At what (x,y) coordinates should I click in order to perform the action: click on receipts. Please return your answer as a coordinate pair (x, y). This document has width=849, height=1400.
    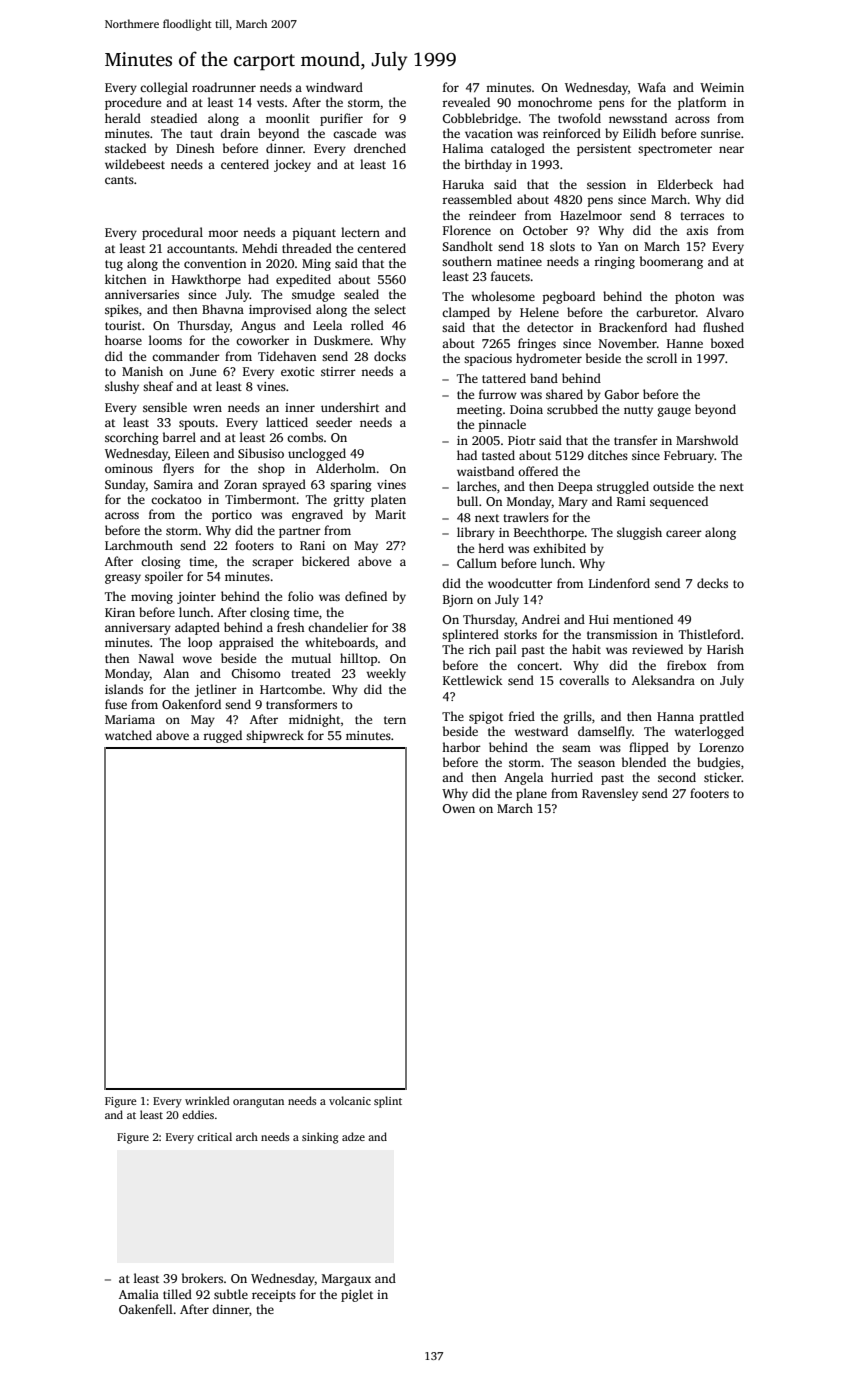
    Looking at the image, I should click on (274, 1296).
